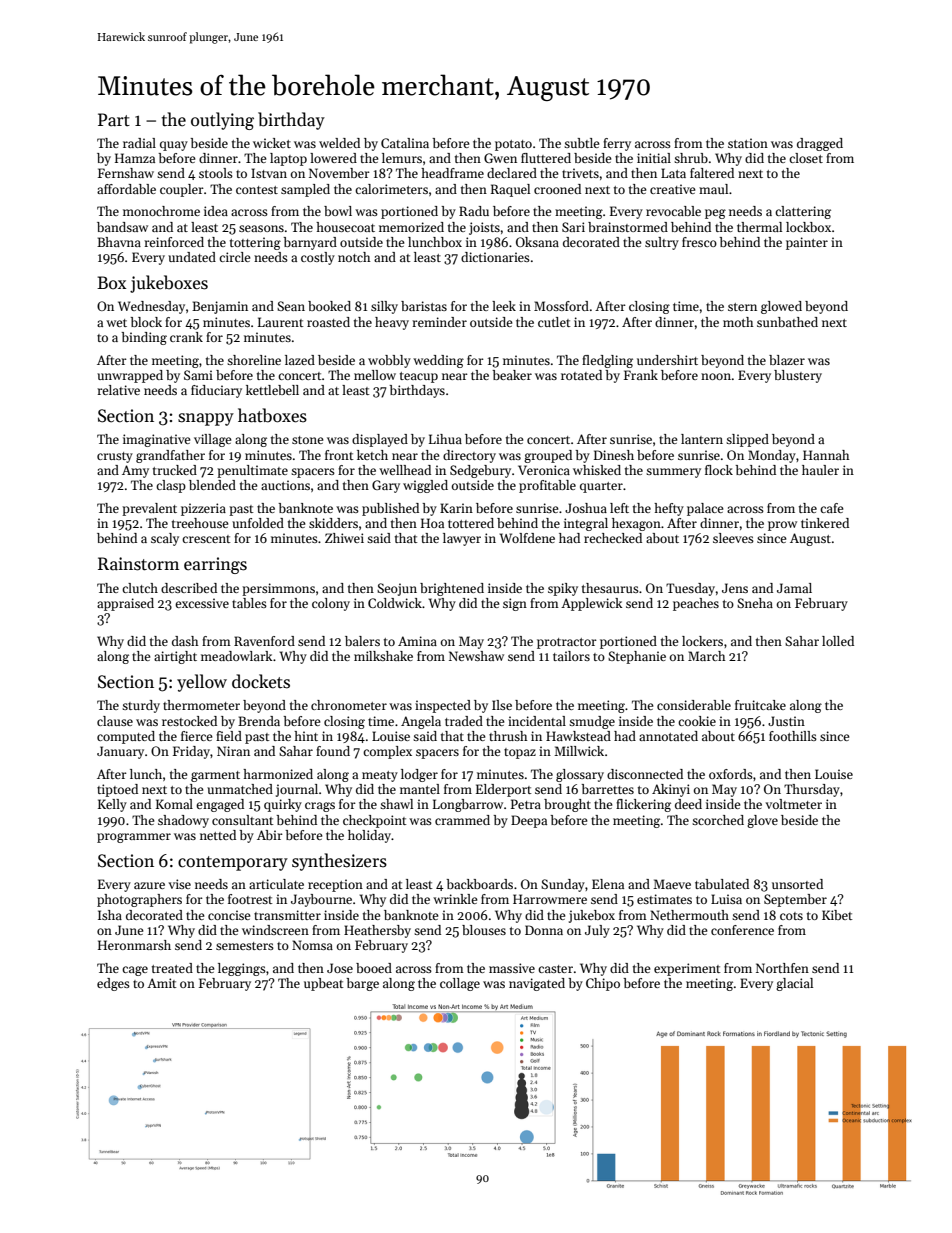 The image size is (952, 1233). Describe the element at coordinates (502, 705) in the document. I see `Ilse` at that location.
